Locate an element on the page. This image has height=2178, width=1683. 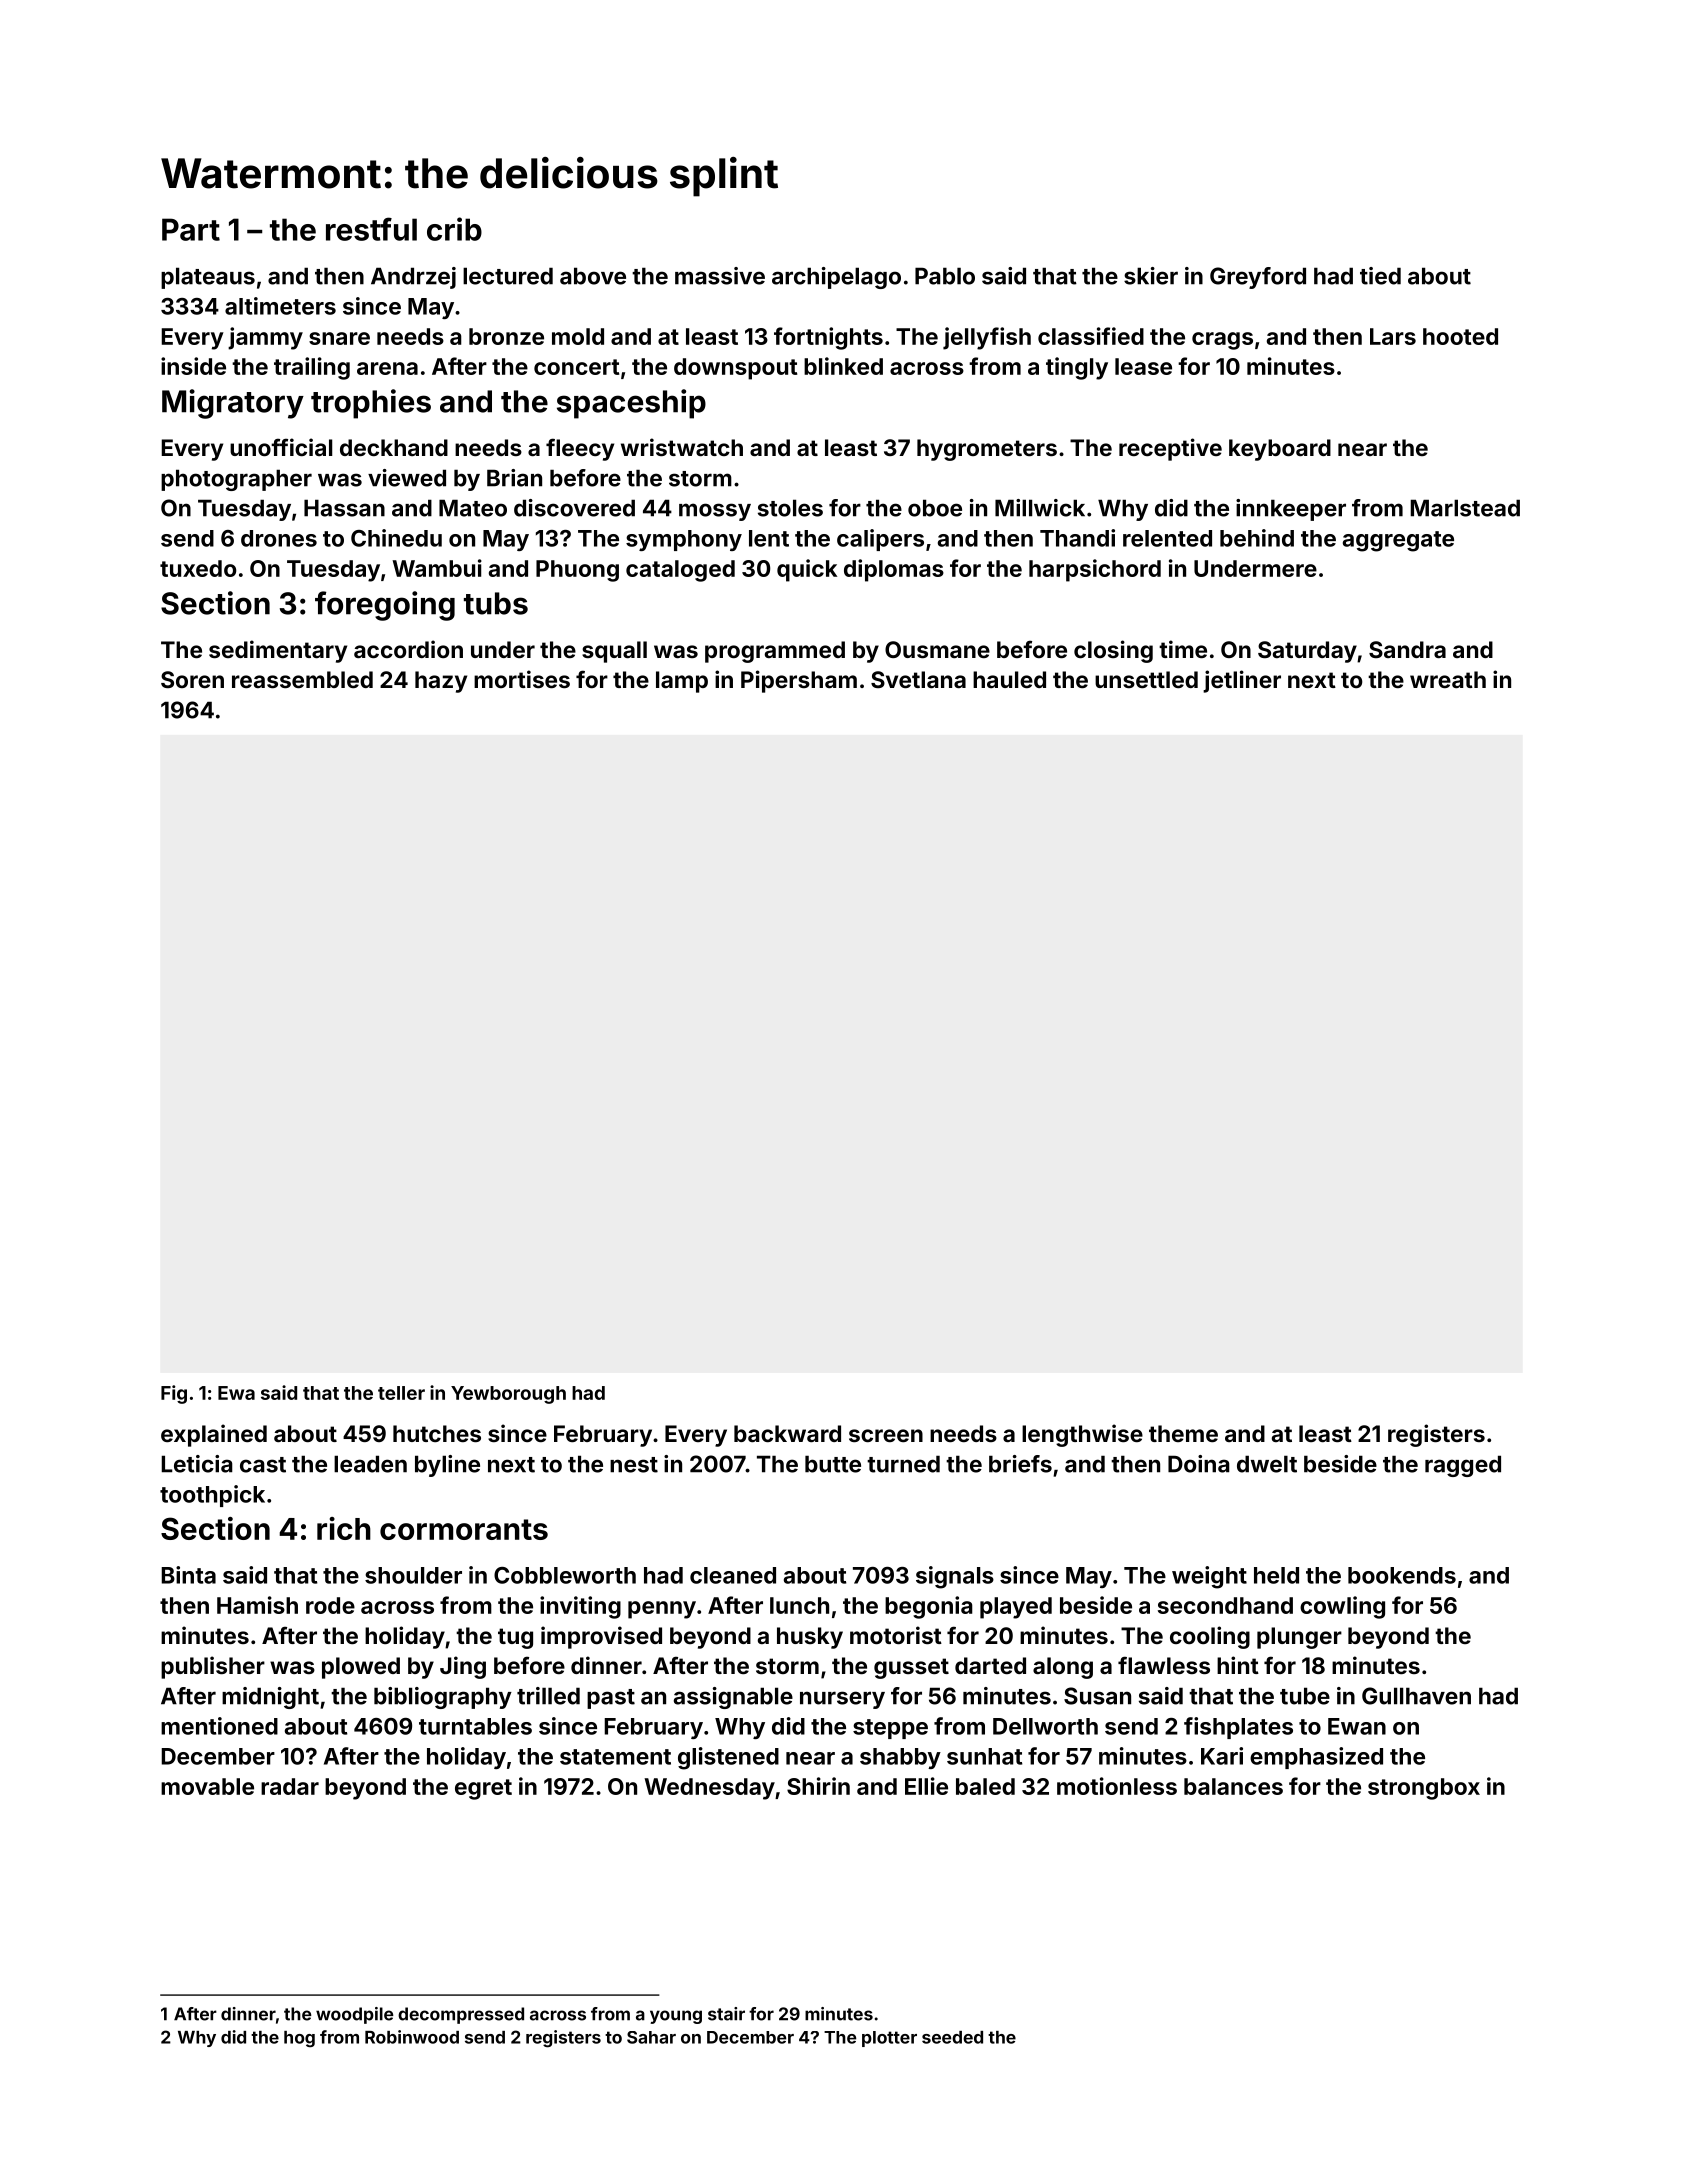
Marlstead is located at coordinates (1465, 508).
